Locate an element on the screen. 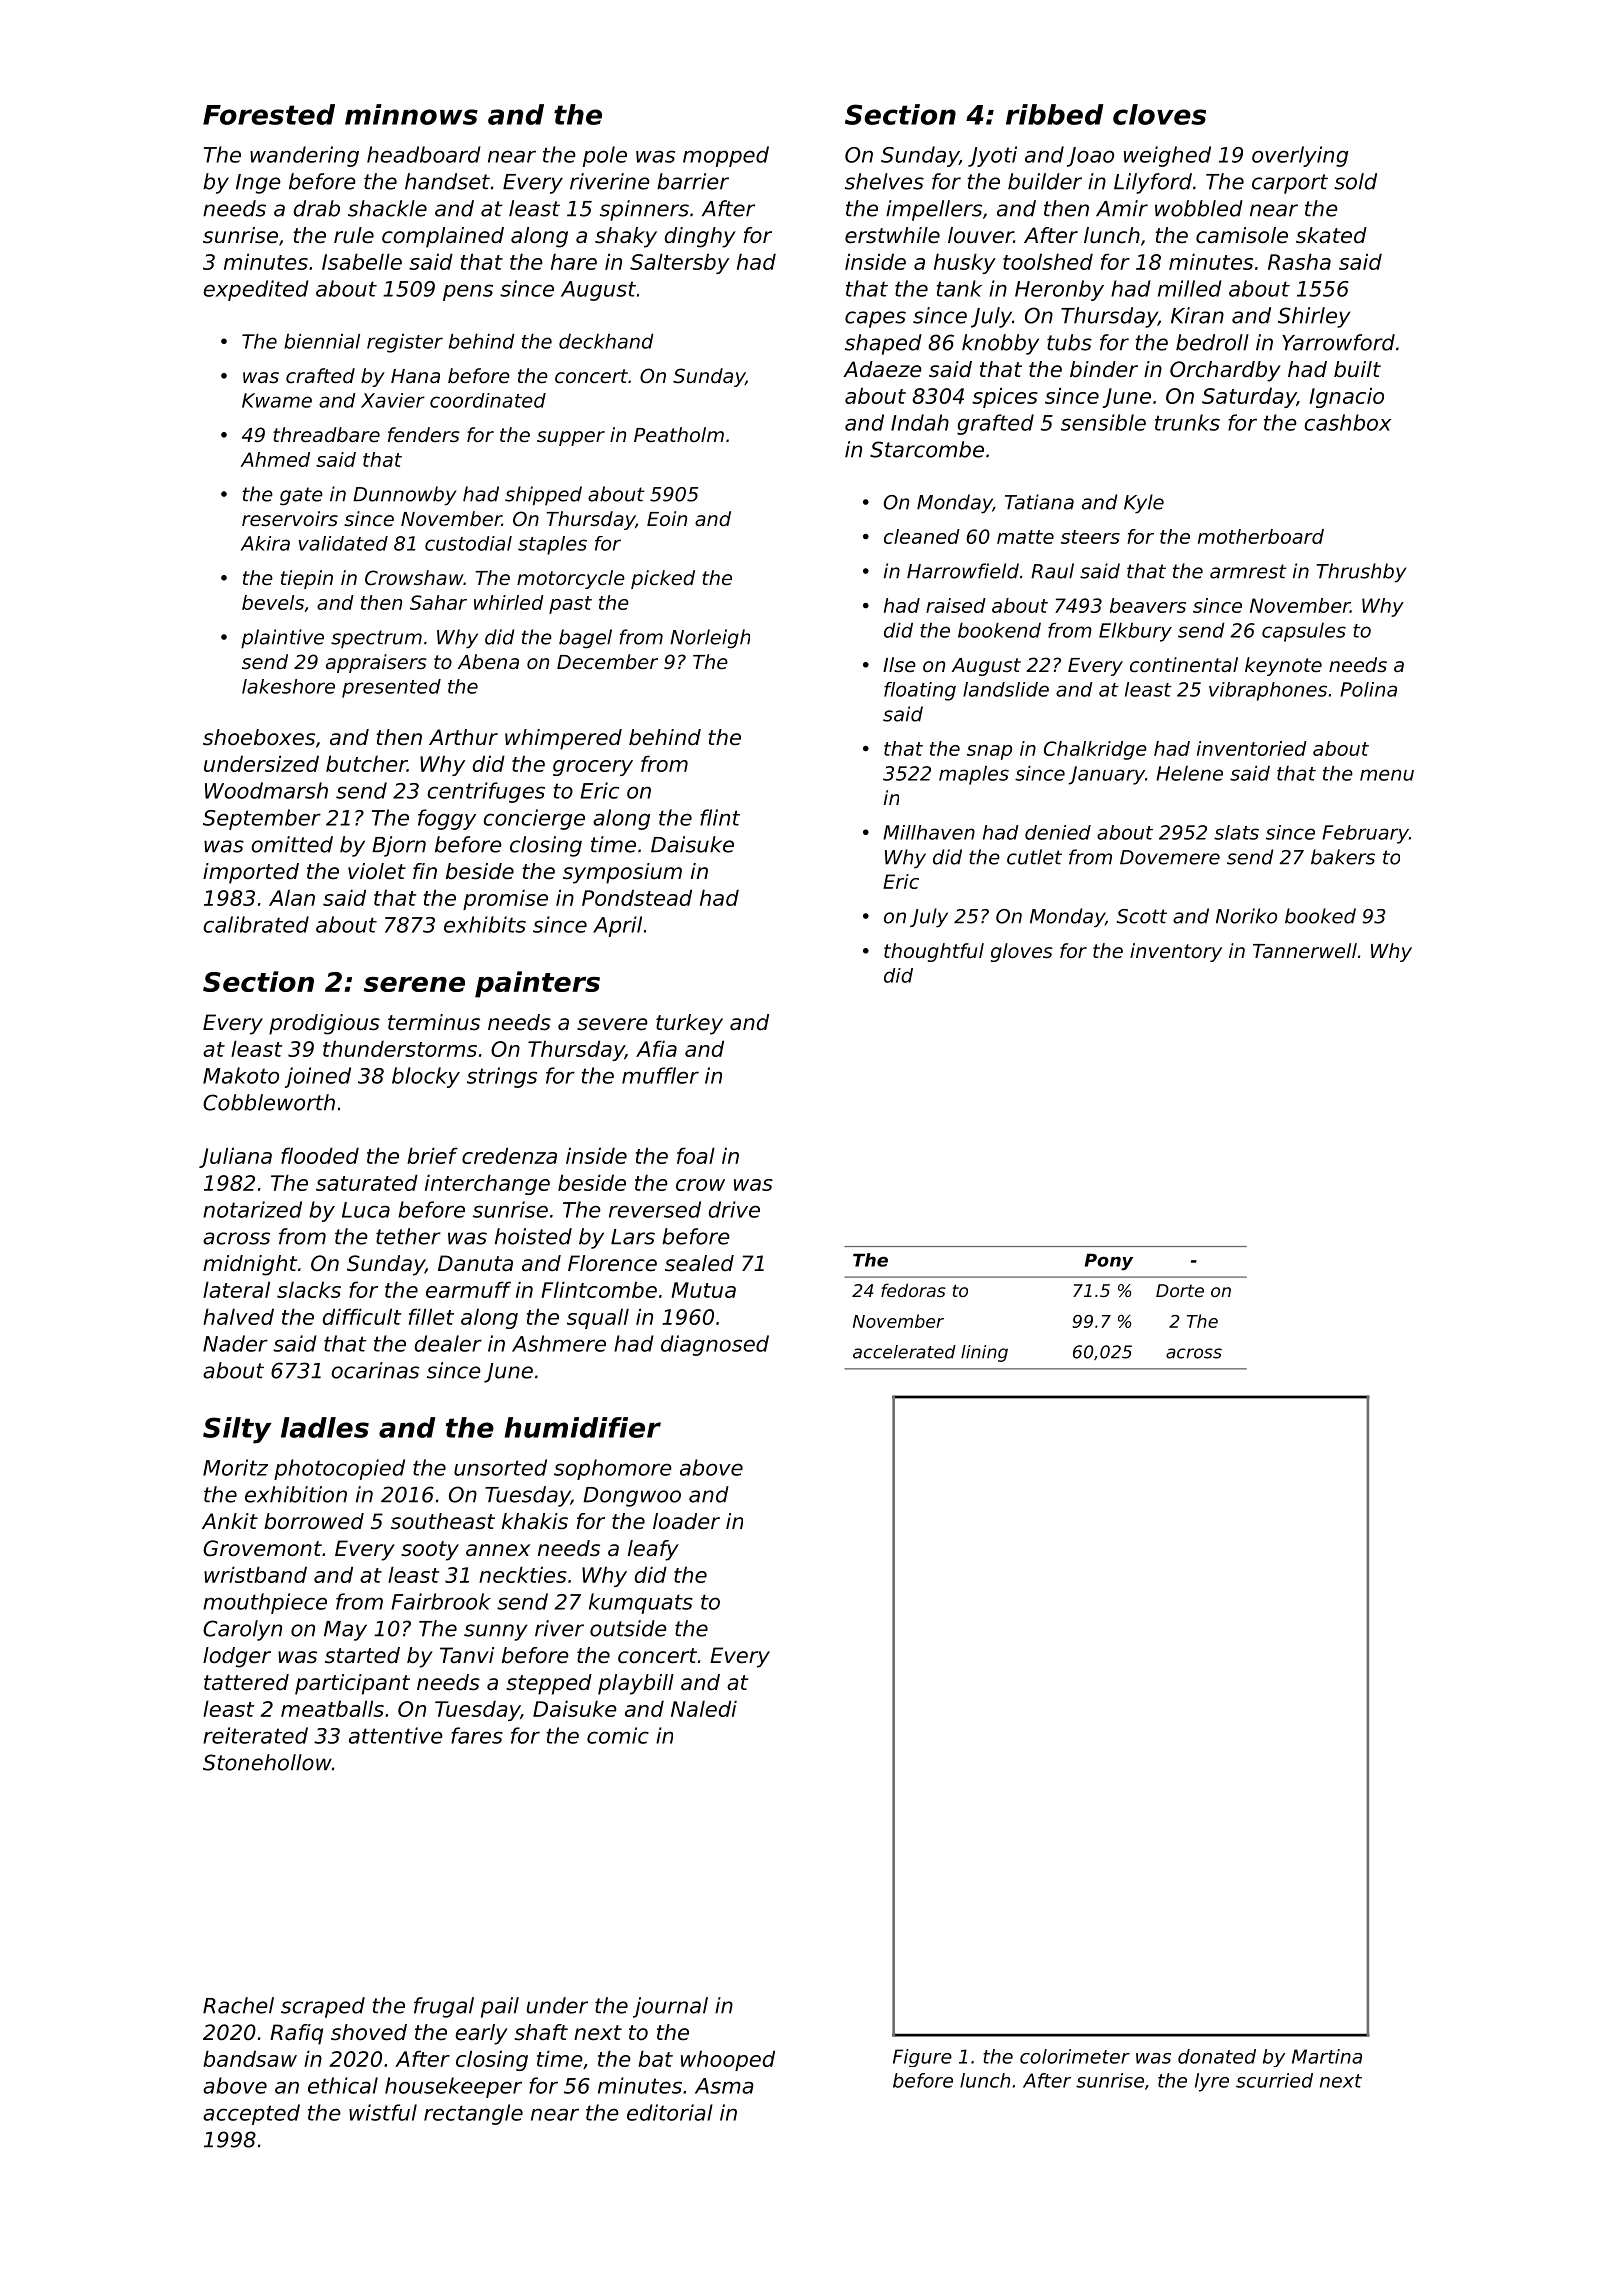 The height and width of the screenshot is (2292, 1620). floating is located at coordinates (920, 691).
